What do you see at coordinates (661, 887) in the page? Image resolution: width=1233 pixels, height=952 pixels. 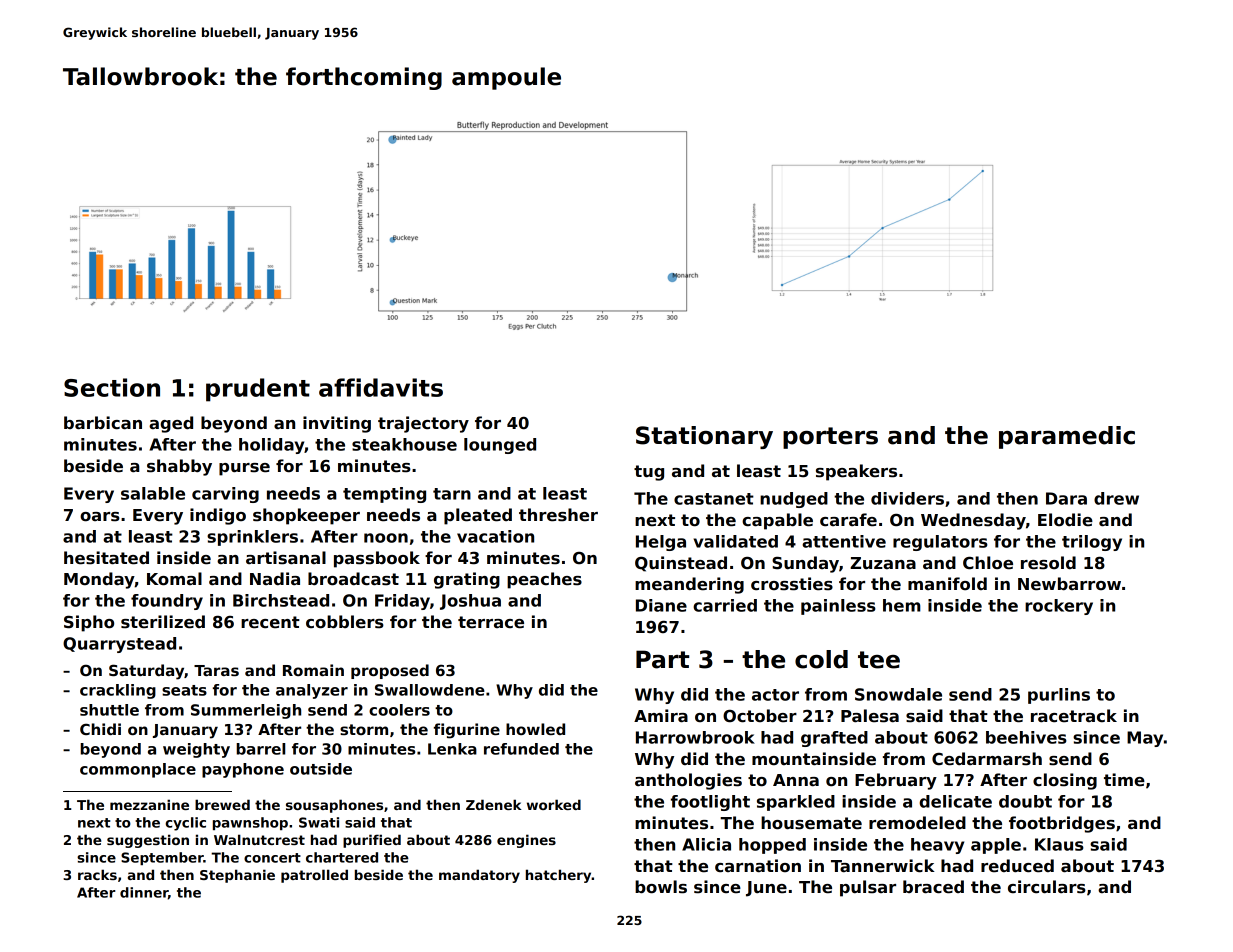 I see `bowls` at bounding box center [661, 887].
